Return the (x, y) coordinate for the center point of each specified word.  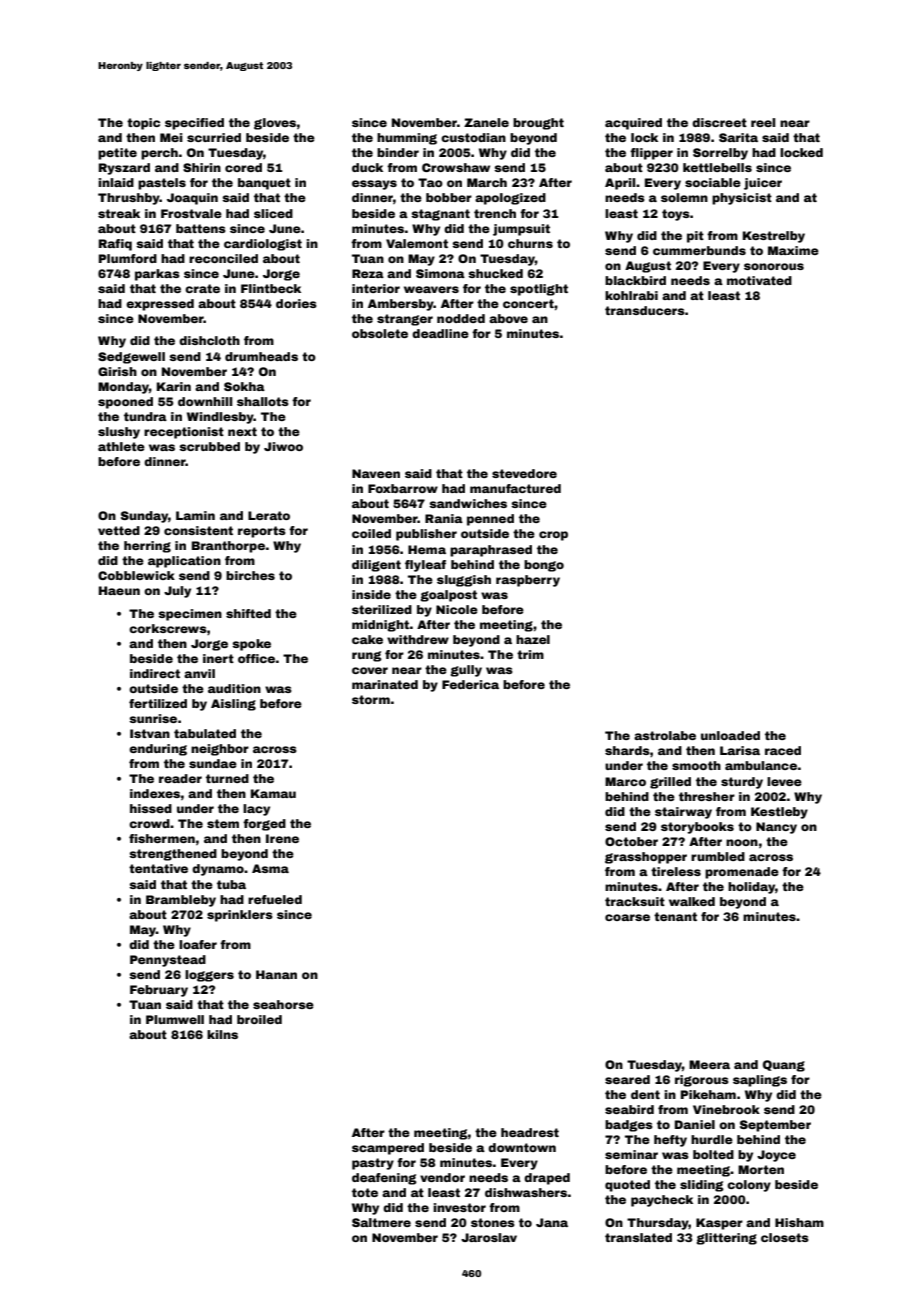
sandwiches (468, 503)
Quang (784, 1066)
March (487, 182)
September (775, 1126)
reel (763, 122)
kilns (222, 1034)
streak (119, 213)
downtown (522, 1147)
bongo (544, 566)
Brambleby (181, 901)
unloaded (730, 735)
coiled (371, 533)
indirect (155, 673)
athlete (121, 446)
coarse (627, 917)
